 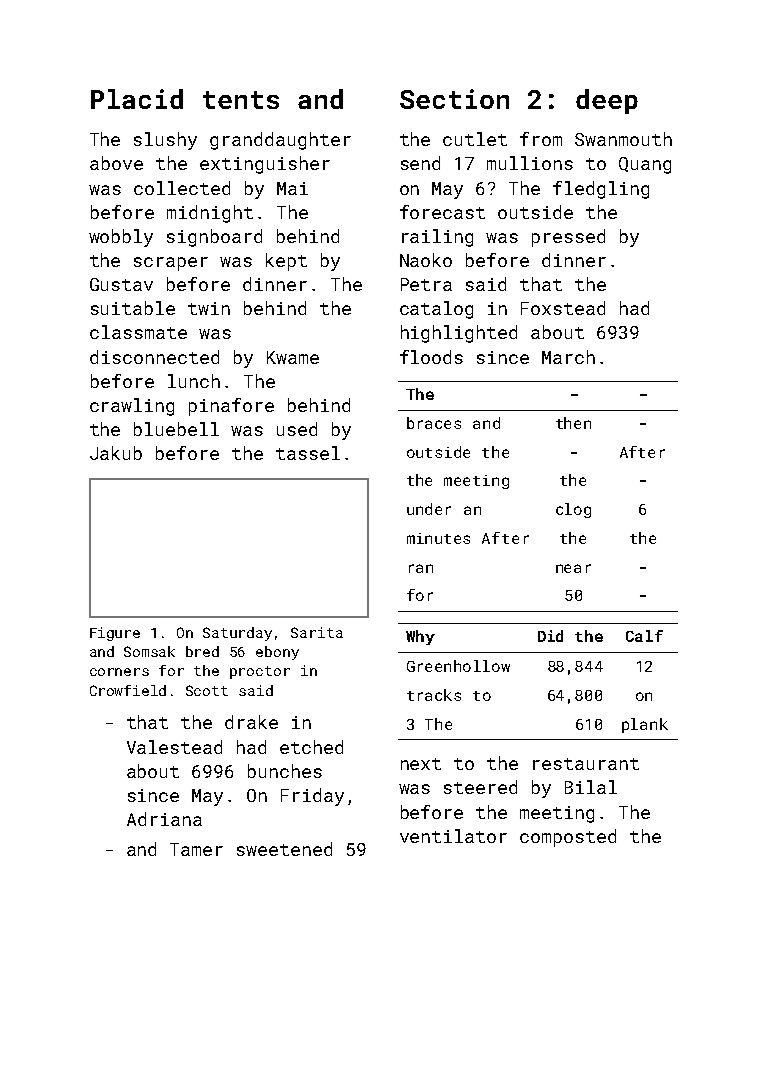 I want to click on Placid, so click(x=137, y=99).
